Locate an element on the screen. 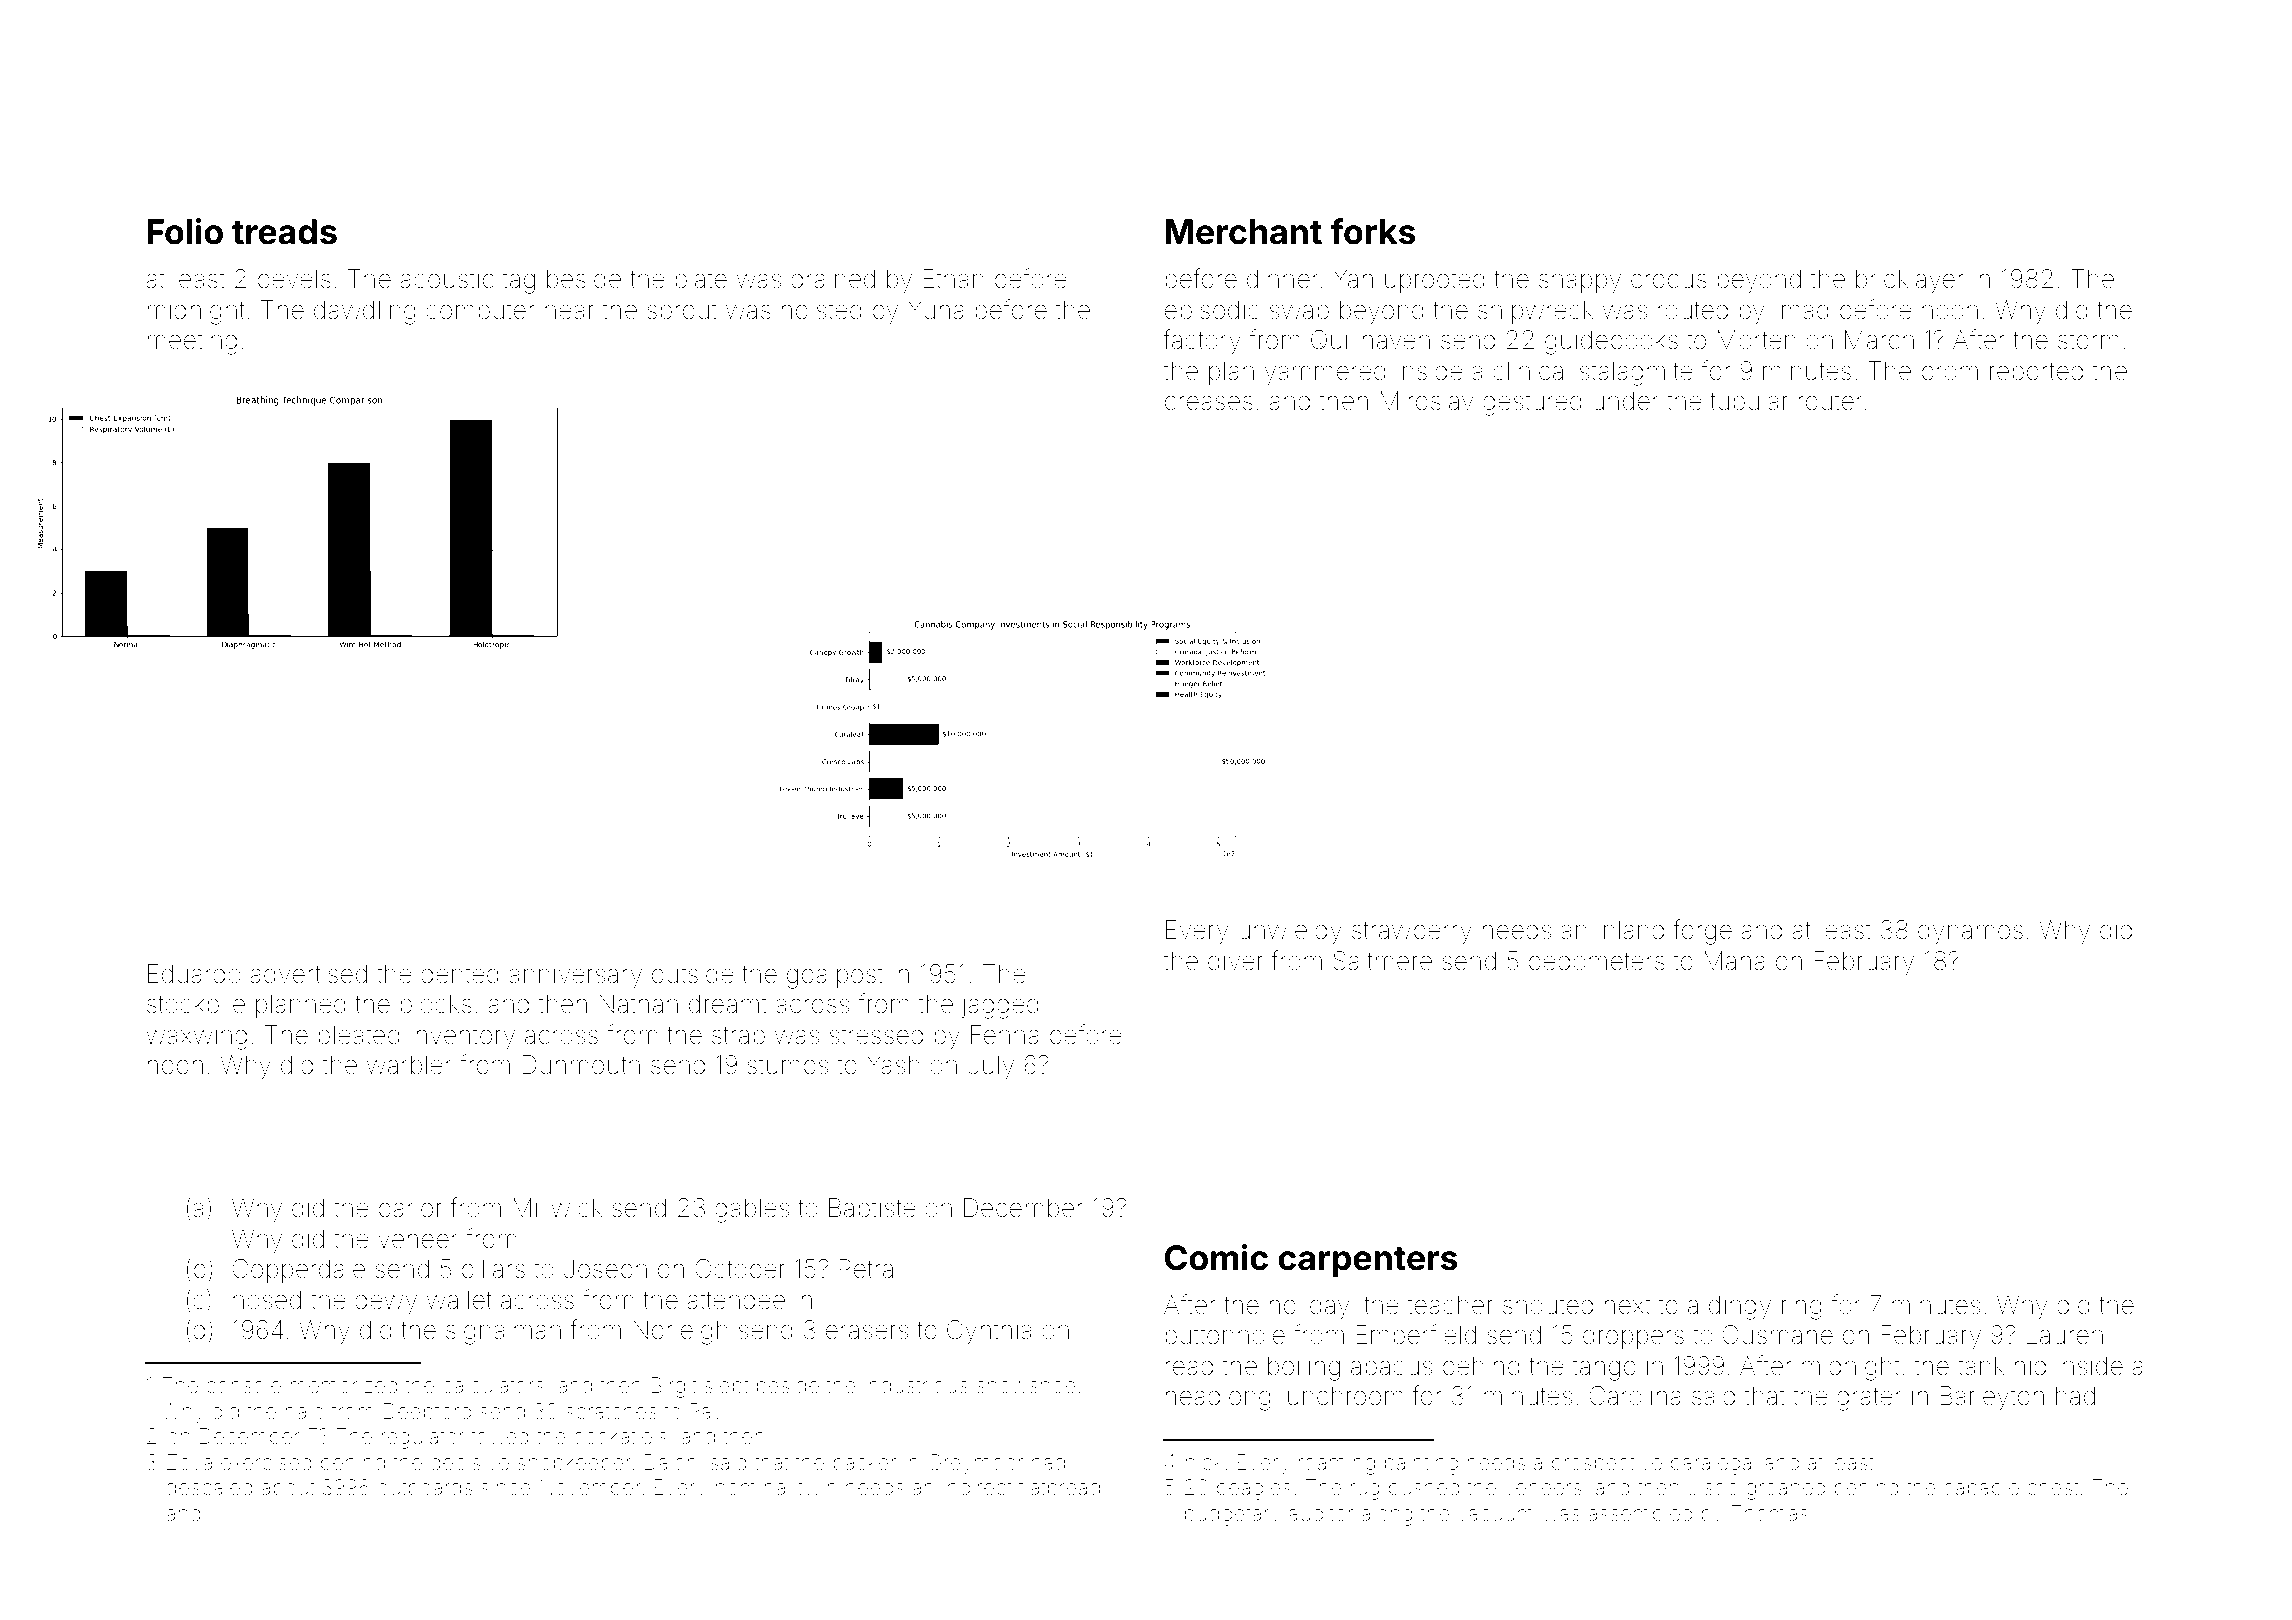 The width and height of the screenshot is (2292, 1620). Folio is located at coordinates (185, 231).
